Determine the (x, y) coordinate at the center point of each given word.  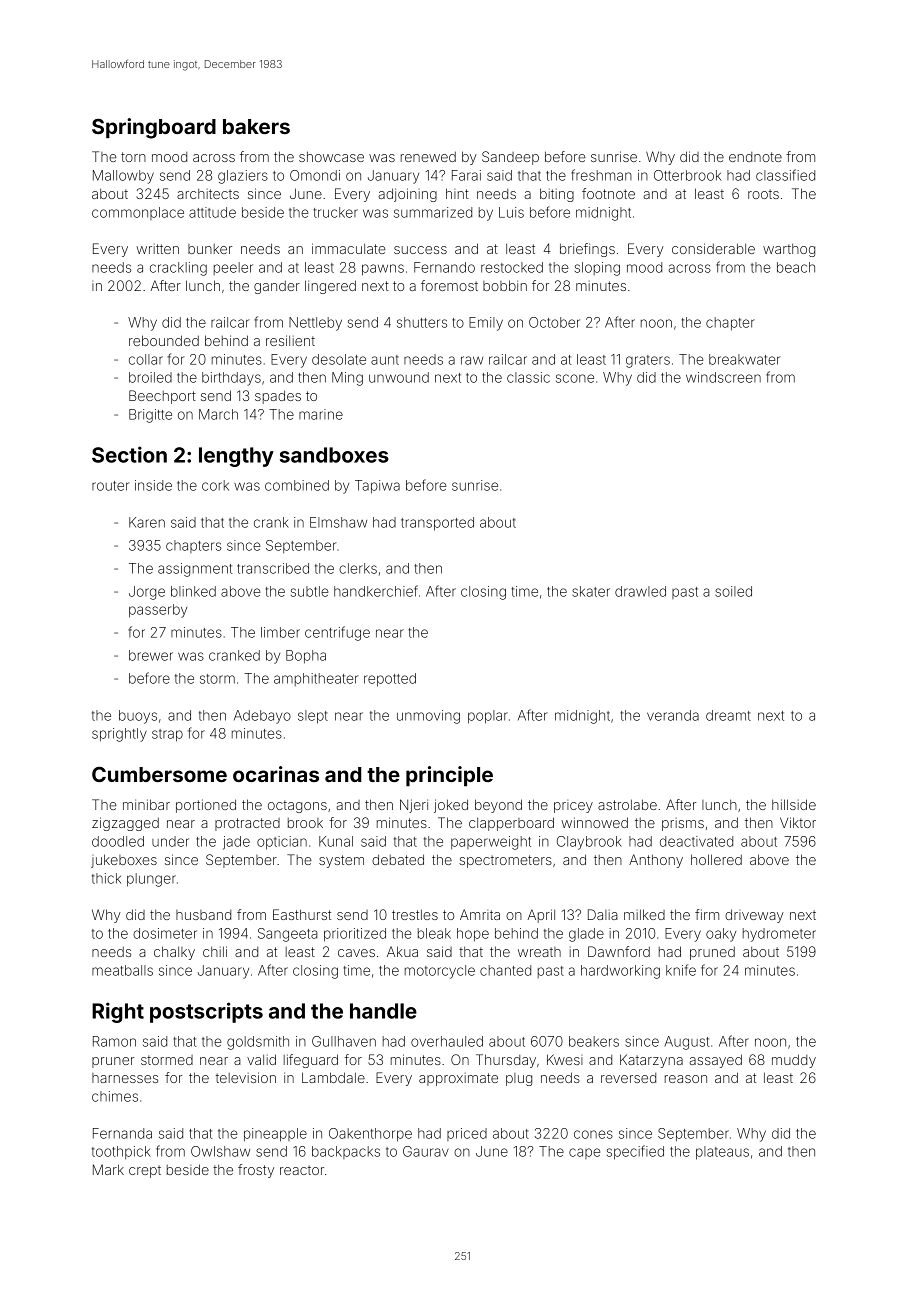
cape (584, 1153)
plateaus (722, 1153)
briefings (587, 250)
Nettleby (315, 324)
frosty (256, 1171)
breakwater (744, 359)
